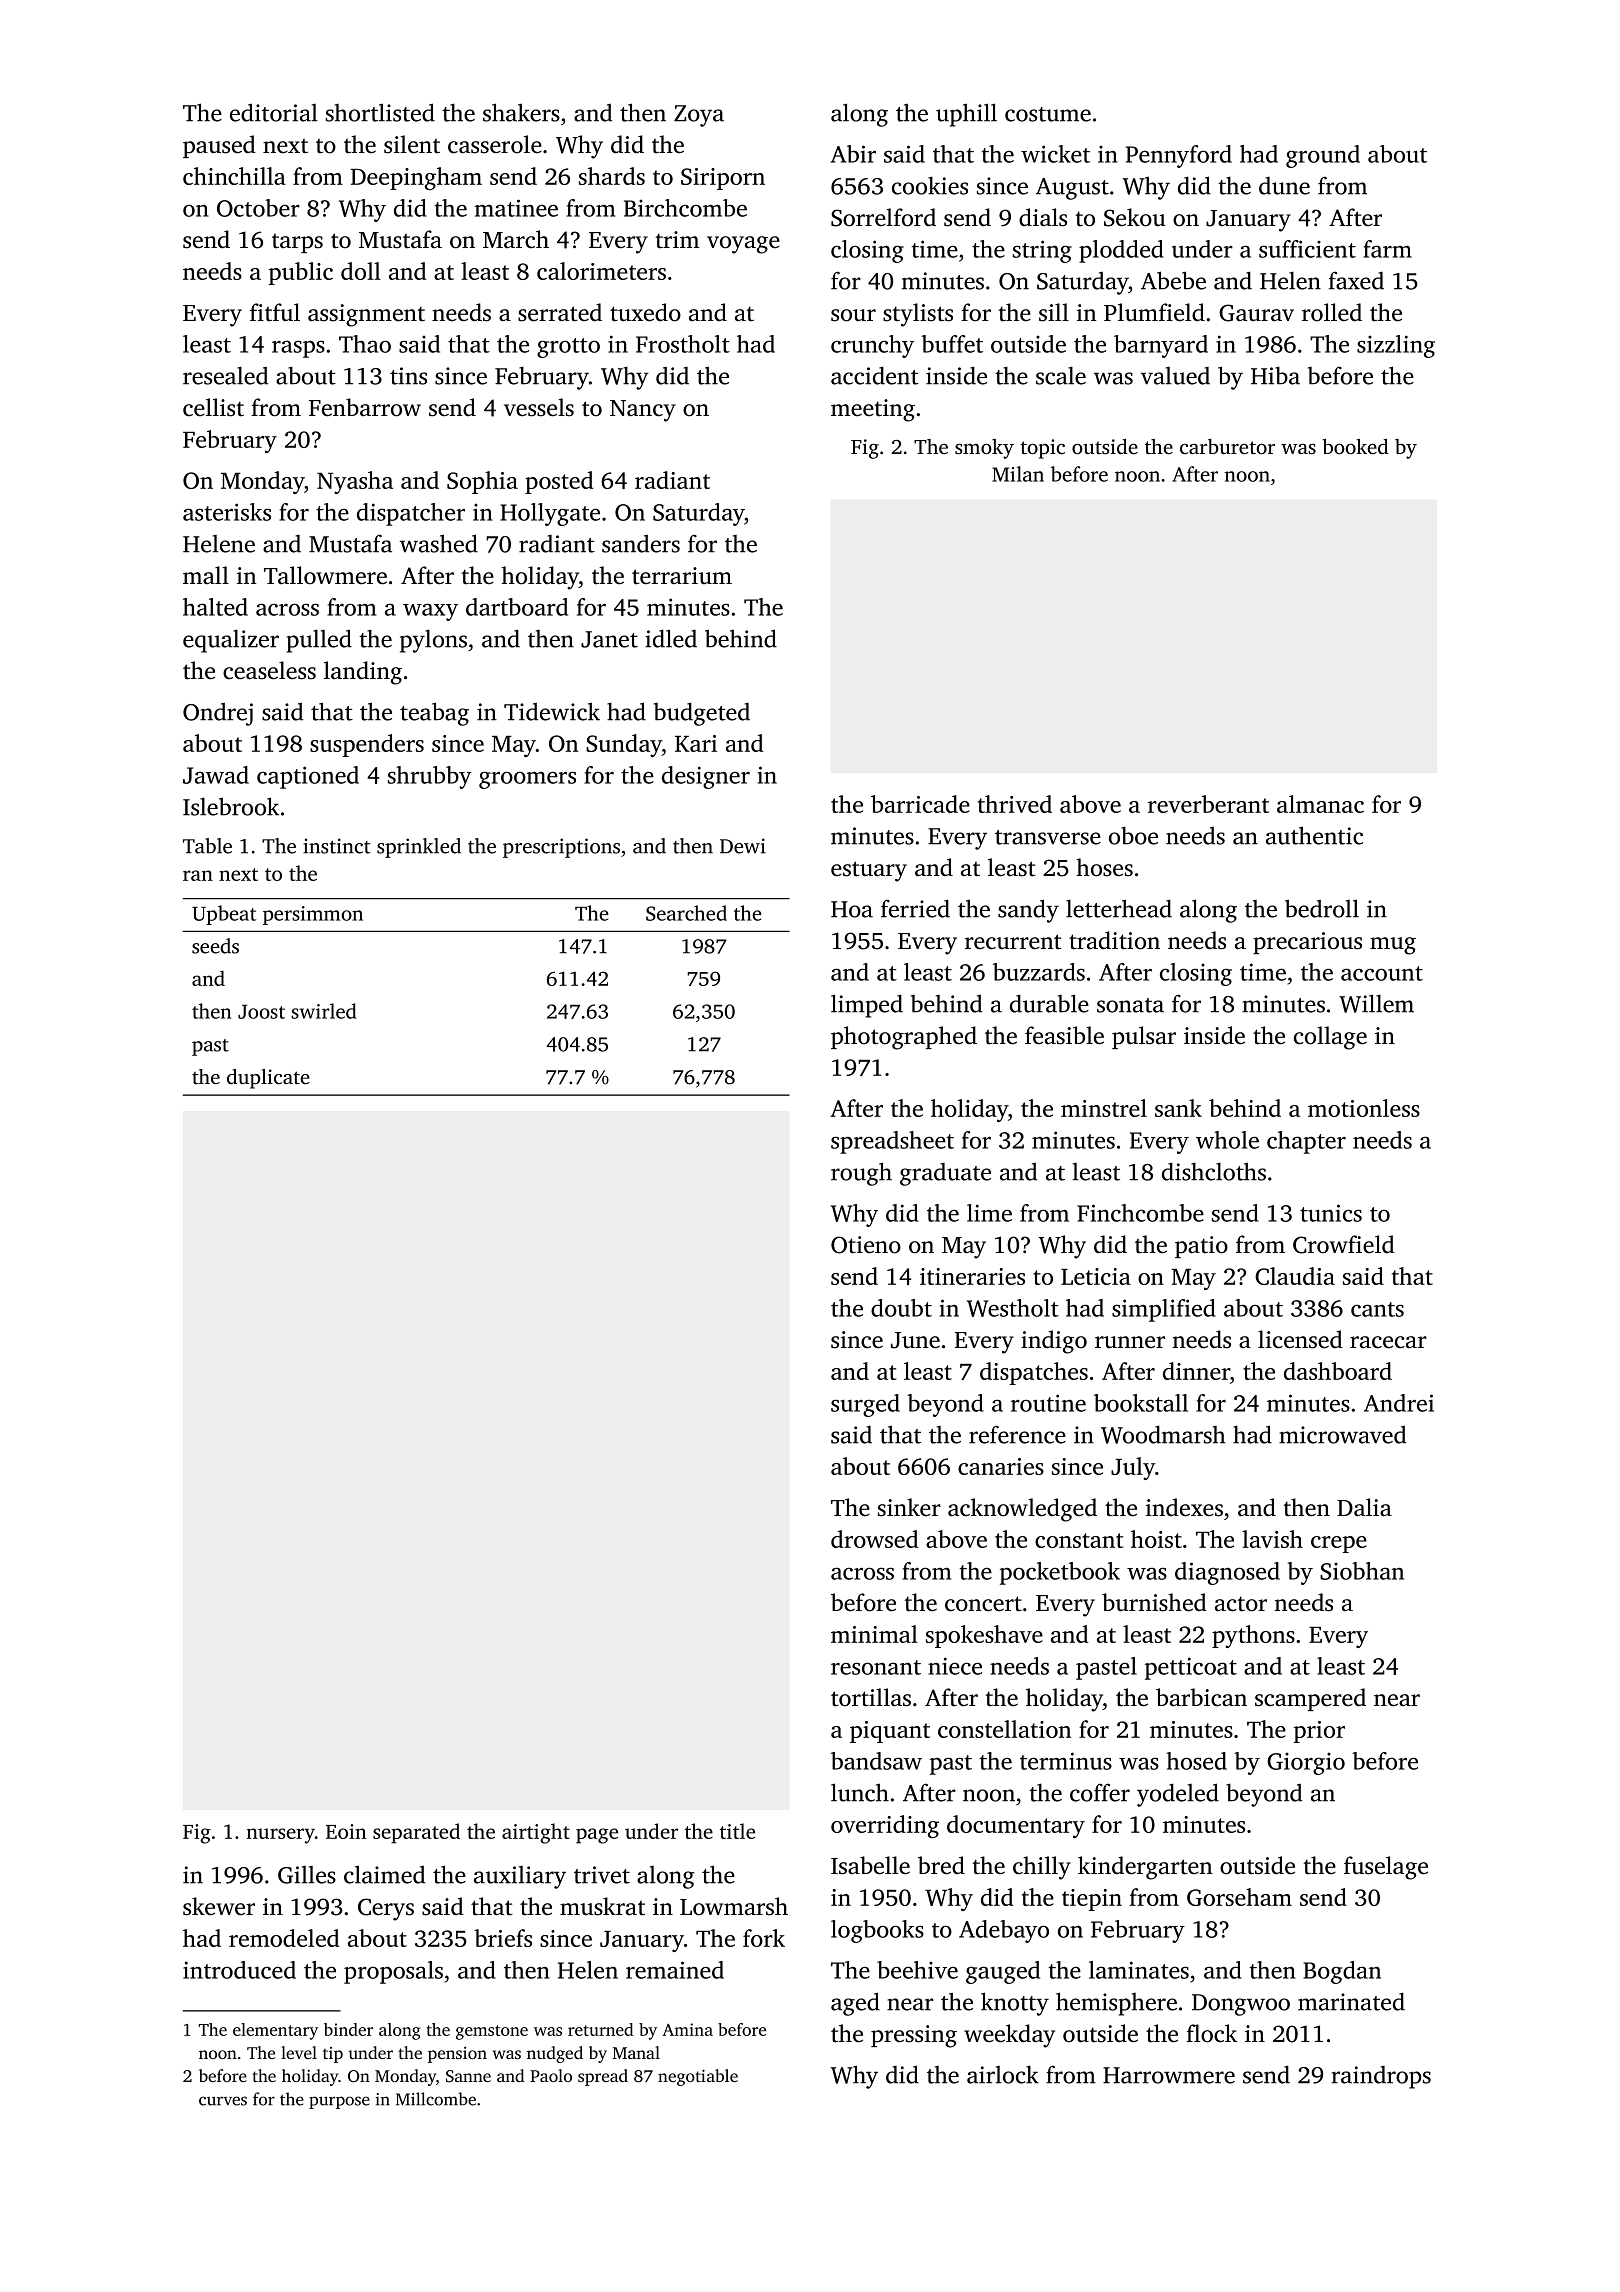 The height and width of the screenshot is (2292, 1620). I want to click on ground, so click(1323, 156).
